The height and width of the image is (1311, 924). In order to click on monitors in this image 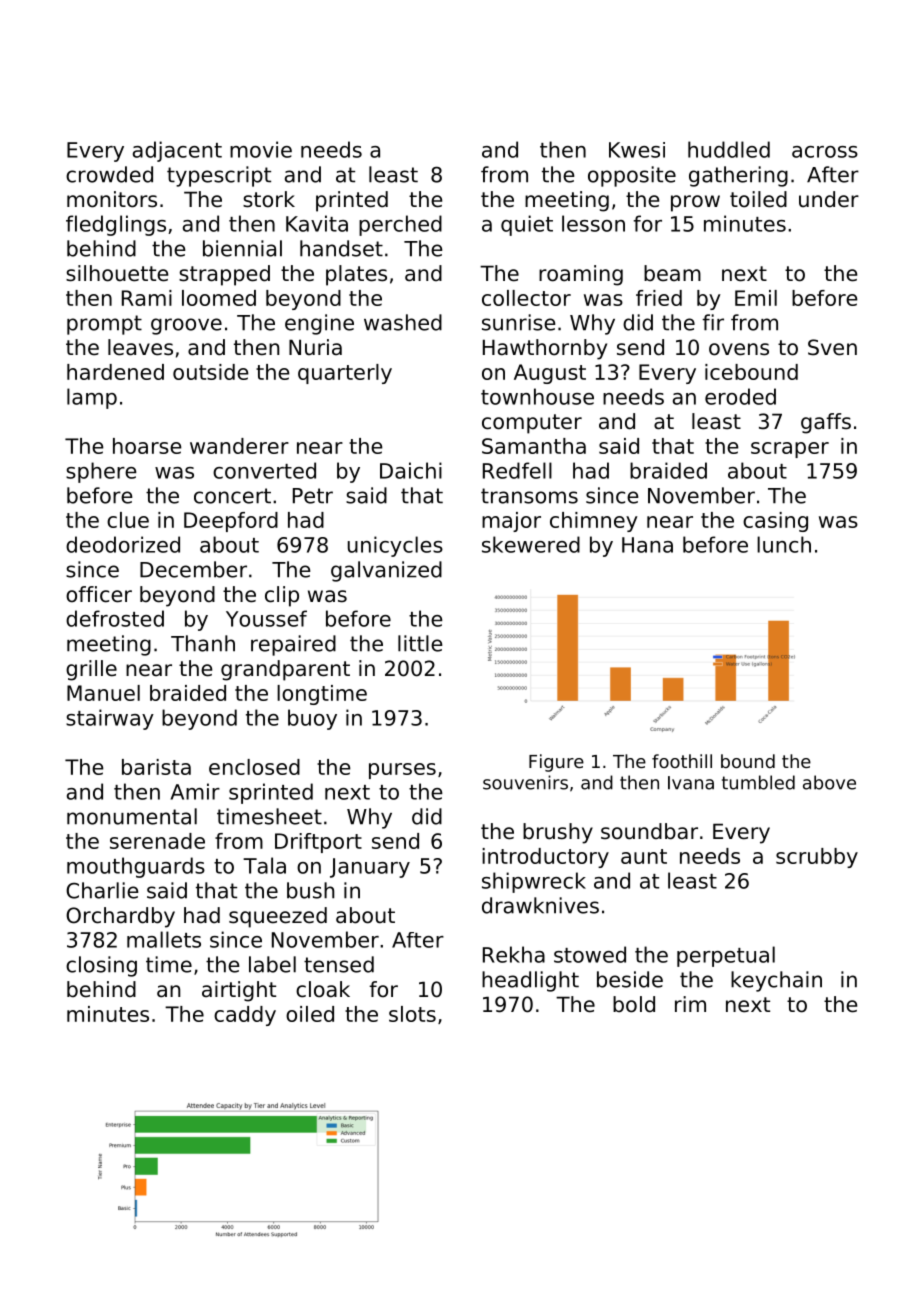, I will do `click(112, 199)`.
